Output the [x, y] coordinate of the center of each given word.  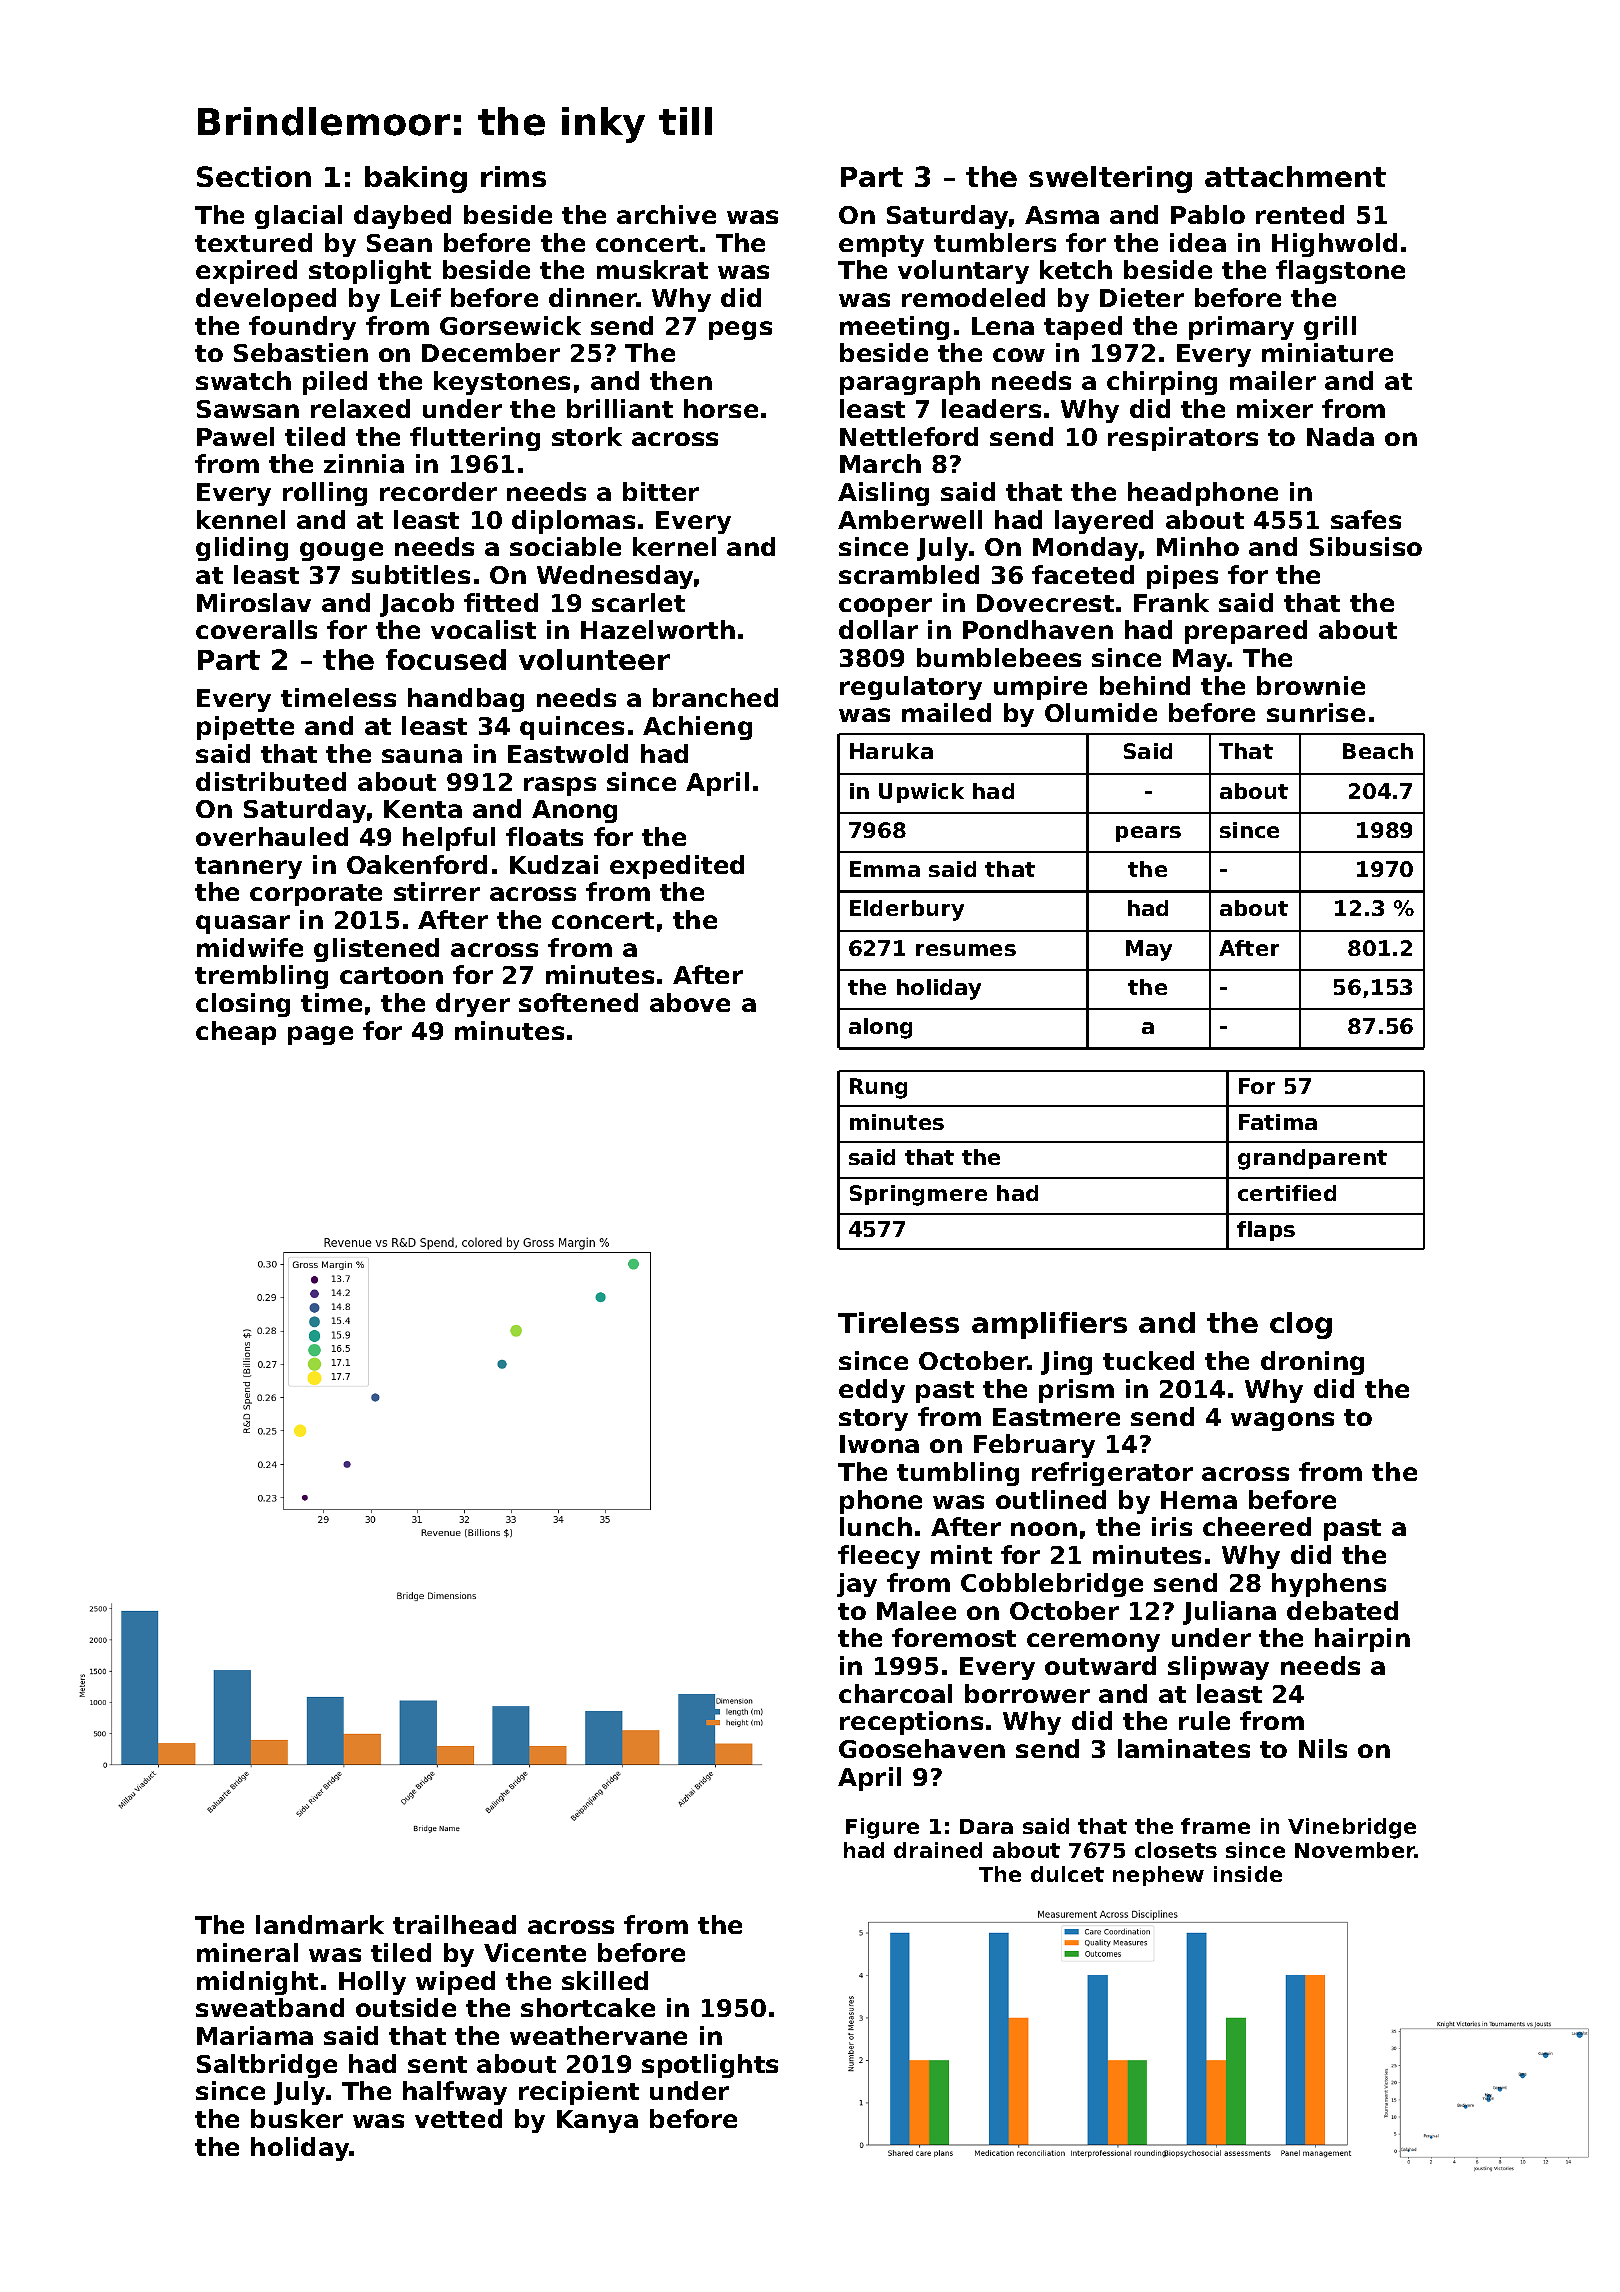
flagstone [1340, 272]
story [873, 1420]
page [320, 1035]
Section [254, 176]
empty [881, 246]
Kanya [597, 2121]
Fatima [1278, 1122]
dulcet [1067, 1874]
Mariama [255, 2035]
